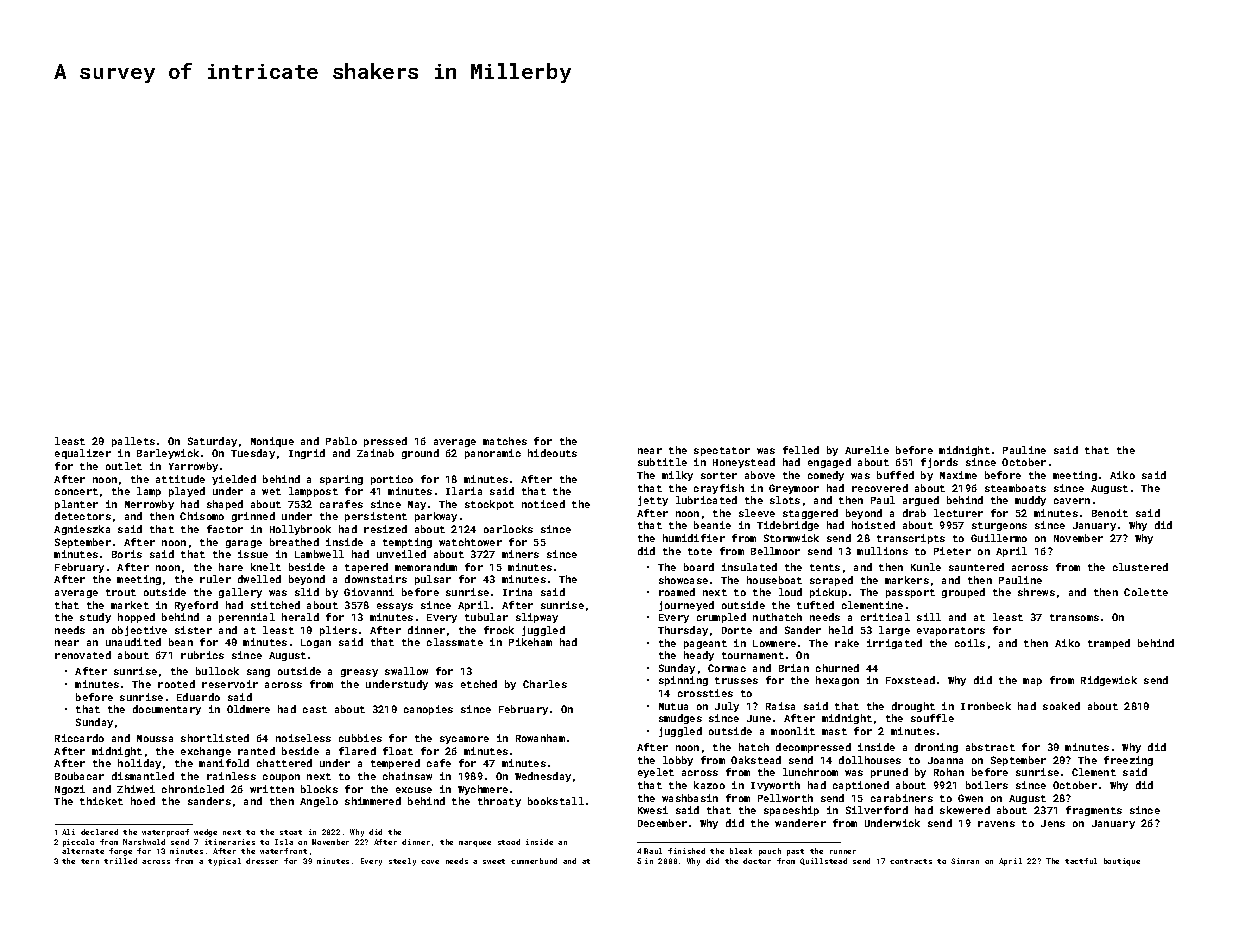  Describe the element at coordinates (202, 516) in the page. I see `Chisomo` at that location.
